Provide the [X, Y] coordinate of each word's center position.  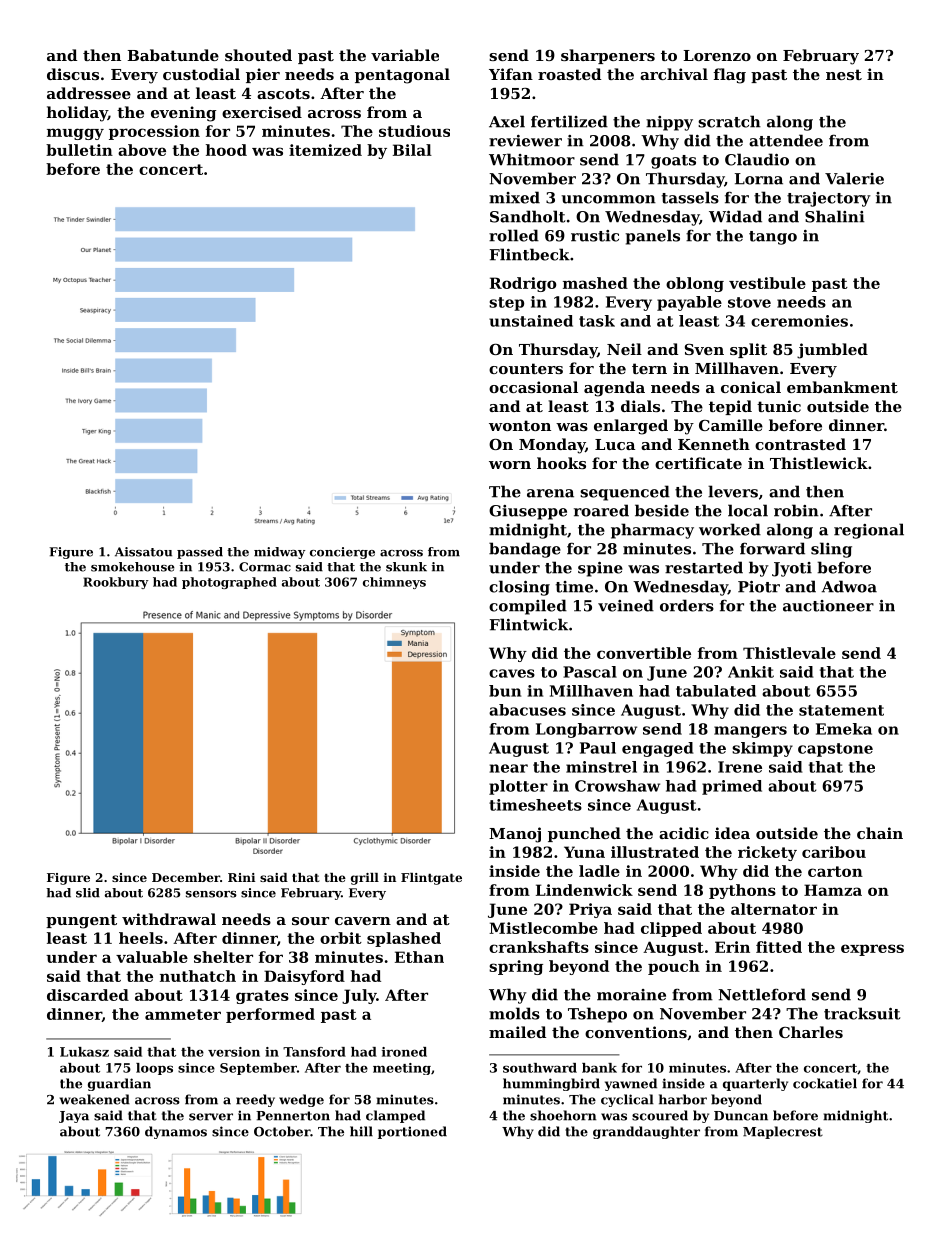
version [234, 1052]
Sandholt [527, 216]
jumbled [832, 351]
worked [730, 529]
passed [200, 553]
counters [526, 368]
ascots [283, 93]
